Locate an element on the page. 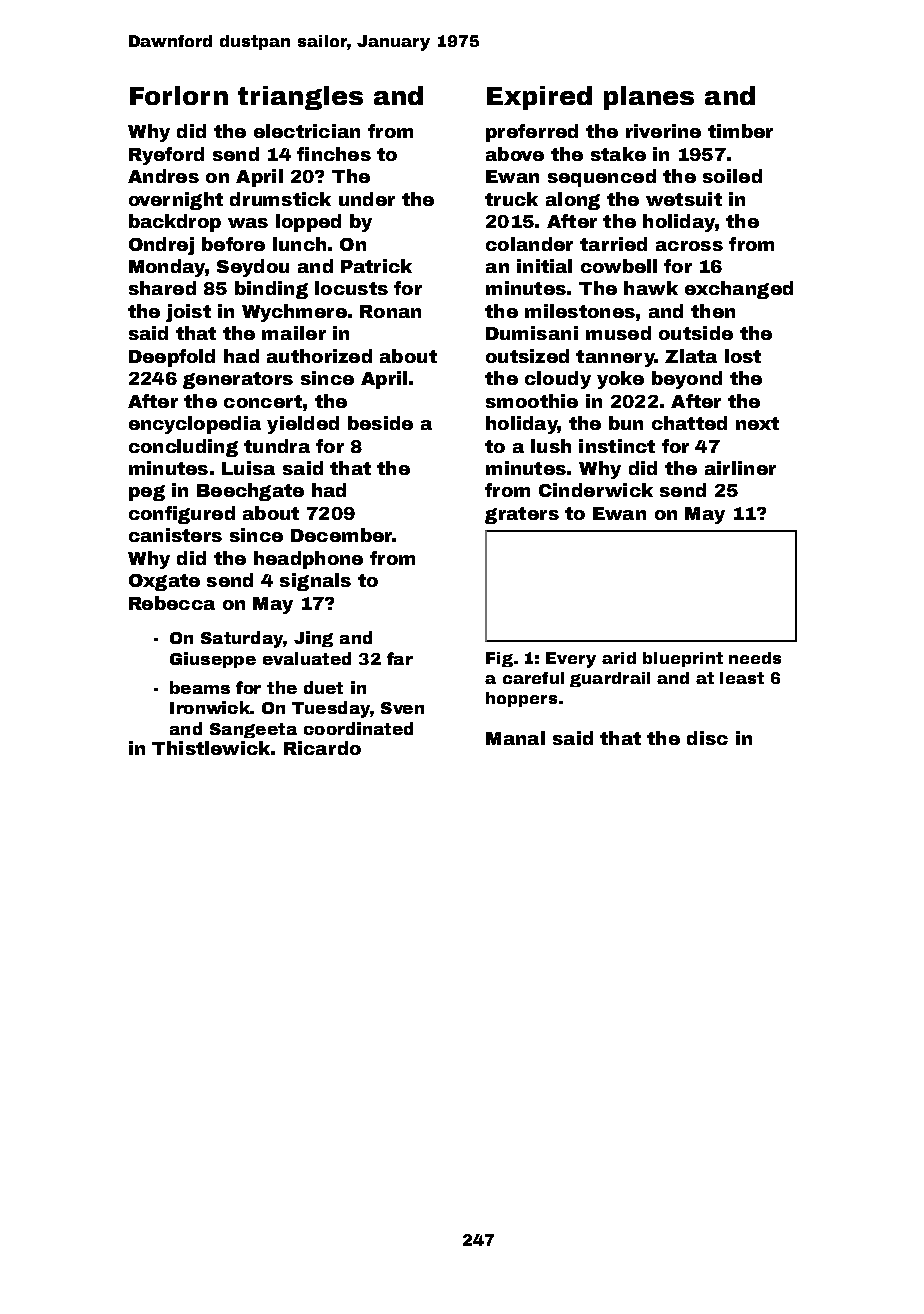 The width and height of the page is (924, 1314). careful is located at coordinates (533, 678).
